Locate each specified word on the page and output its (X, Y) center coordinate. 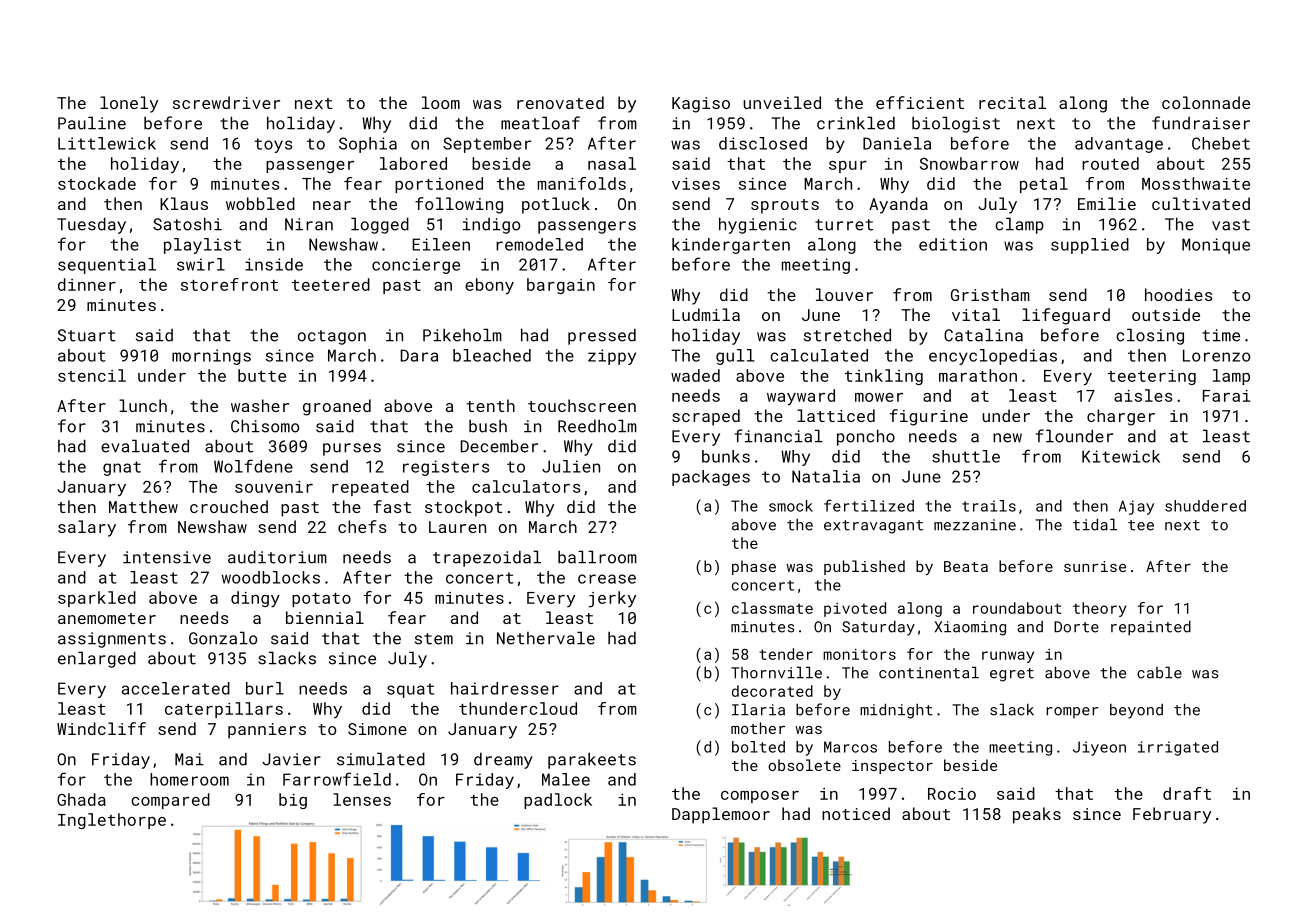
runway (1008, 657)
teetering (1152, 377)
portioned (439, 185)
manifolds (582, 183)
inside (274, 264)
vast (1231, 225)
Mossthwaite (1196, 183)
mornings (211, 357)
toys (273, 145)
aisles (1143, 395)
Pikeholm (462, 335)
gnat (122, 468)
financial (778, 436)
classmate (772, 608)
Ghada (81, 799)
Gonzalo (223, 638)
